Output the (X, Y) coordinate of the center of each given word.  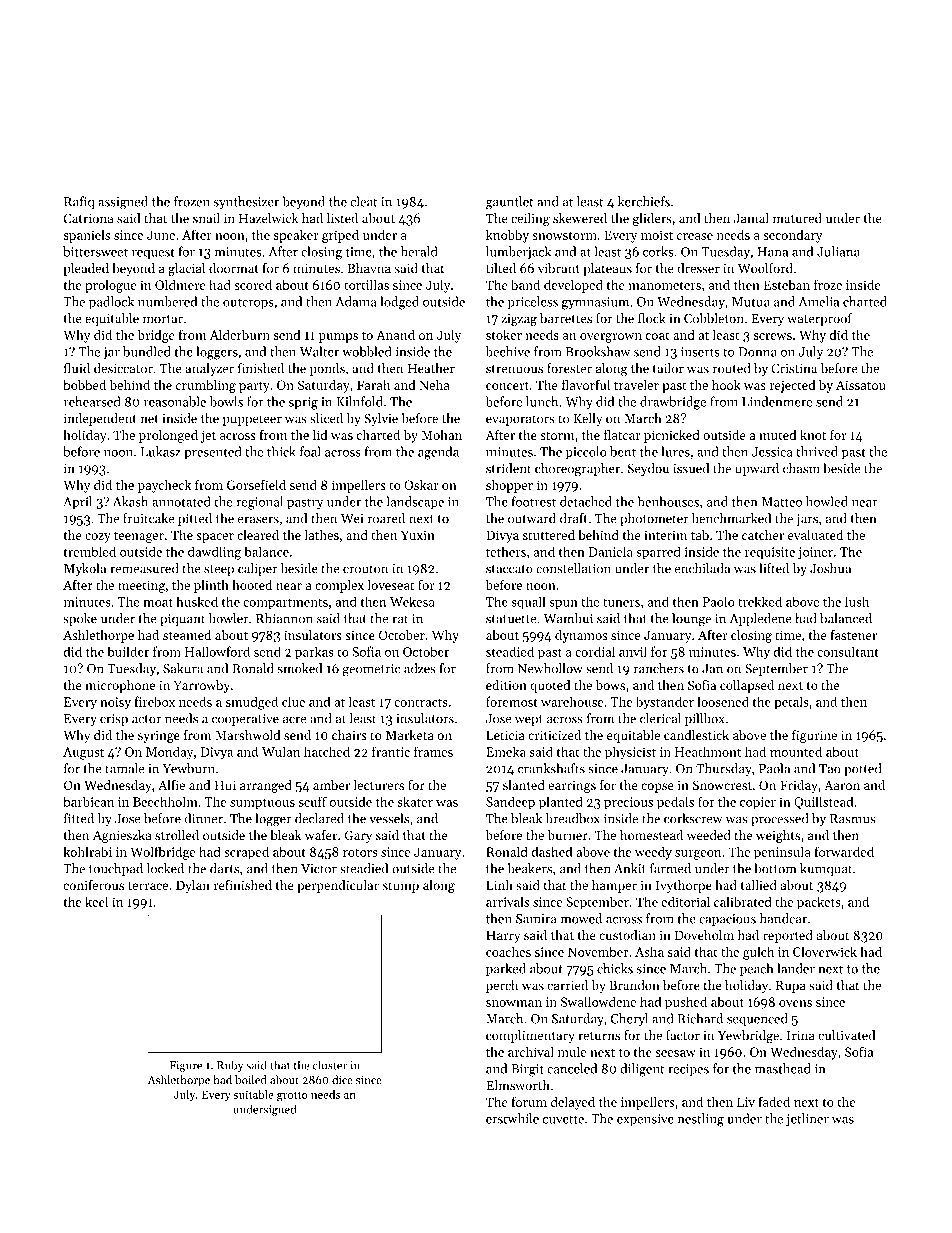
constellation (573, 568)
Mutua (751, 302)
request (153, 254)
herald (419, 251)
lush (857, 601)
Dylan (193, 886)
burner (567, 835)
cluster (330, 1065)
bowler (228, 618)
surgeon (698, 855)
